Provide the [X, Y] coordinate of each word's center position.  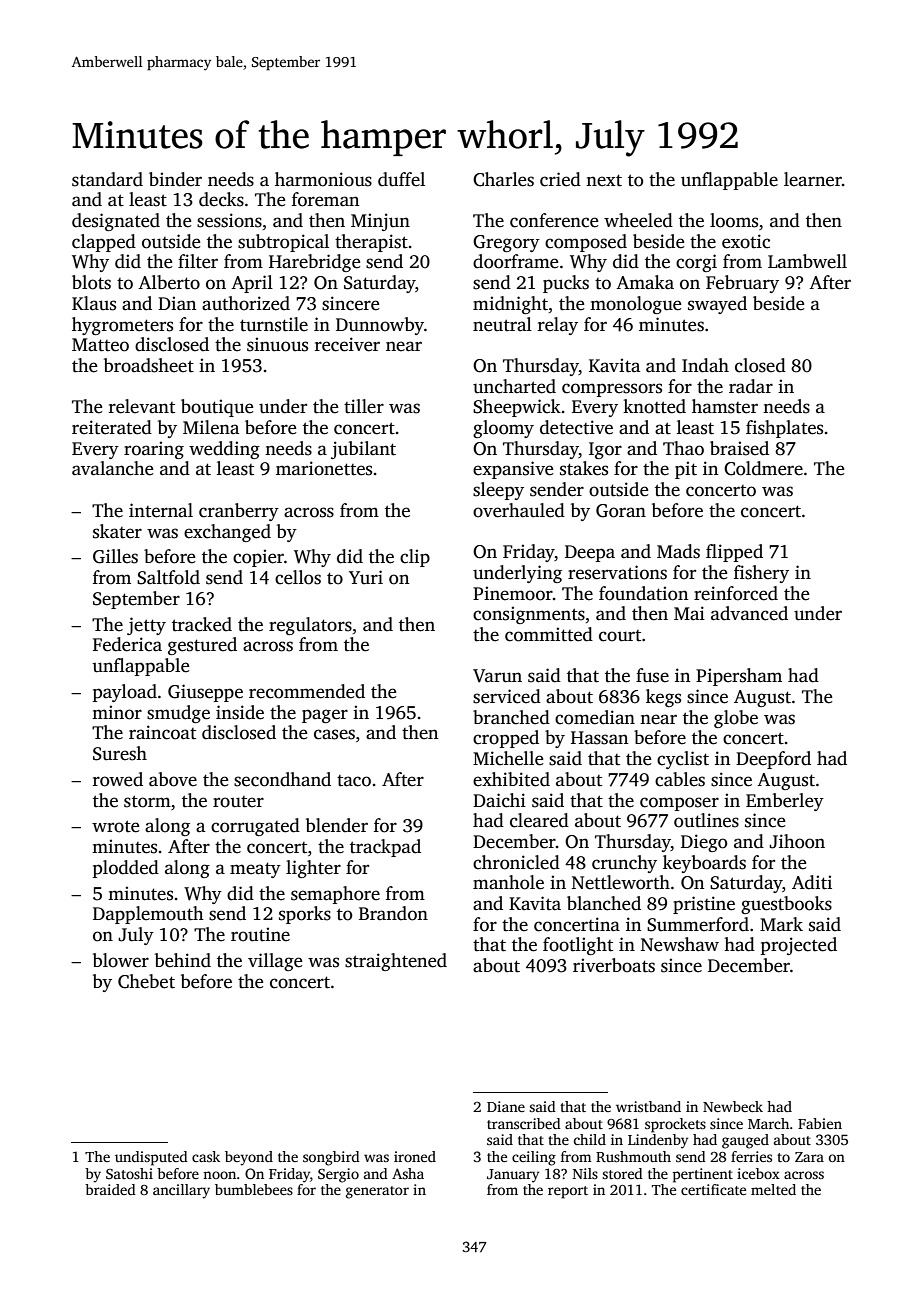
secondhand [282, 779]
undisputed [151, 1158]
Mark [781, 924]
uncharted [514, 386]
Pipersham [739, 677]
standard [107, 179]
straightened [396, 962]
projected [799, 946]
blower [121, 960]
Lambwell [807, 261]
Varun [497, 676]
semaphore [335, 895]
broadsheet [149, 365]
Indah [705, 365]
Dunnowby [380, 326]
